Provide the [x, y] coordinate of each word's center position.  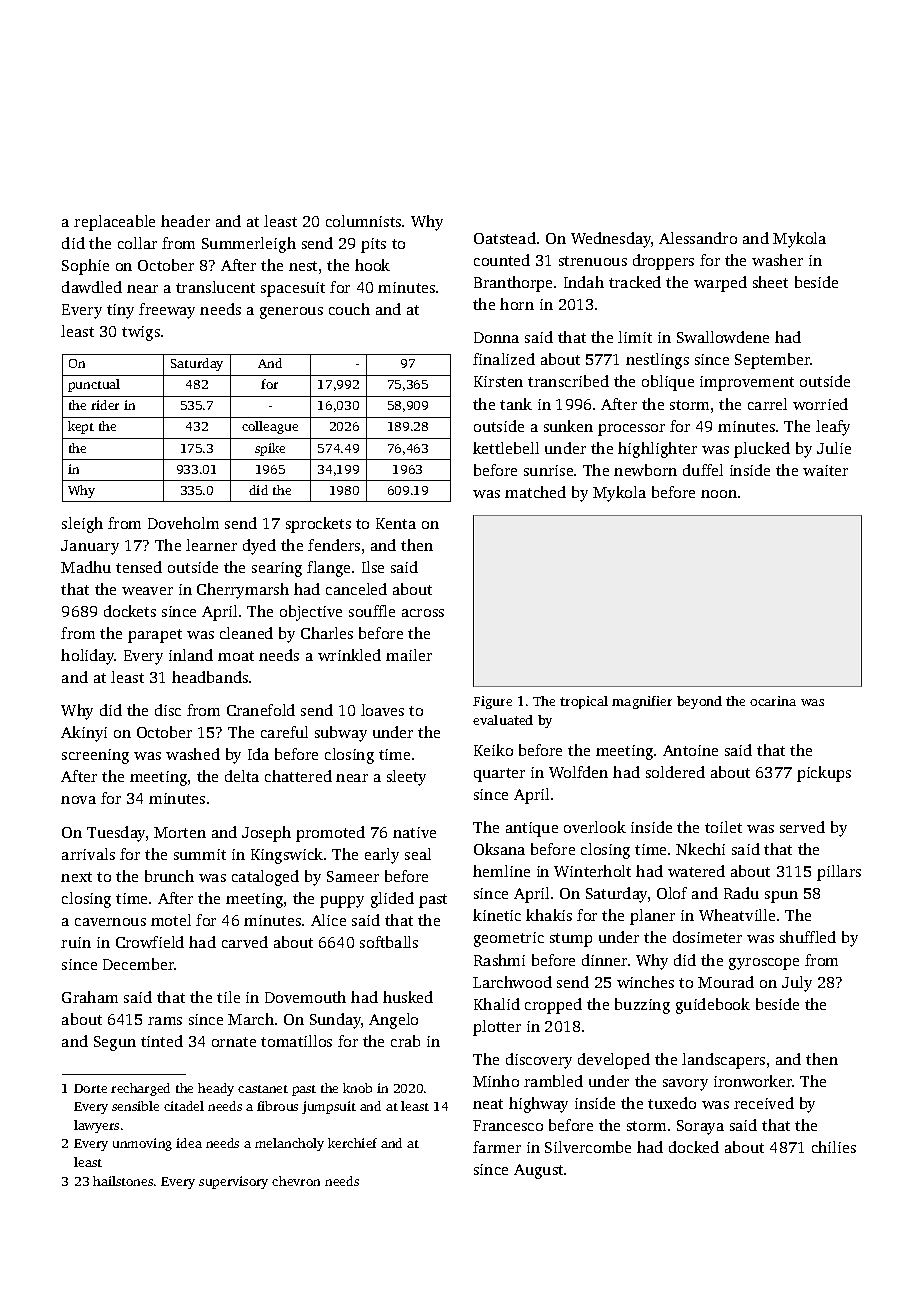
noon [719, 494]
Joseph [266, 834]
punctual [94, 385]
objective [311, 613]
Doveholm [183, 523]
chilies [834, 1147]
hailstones [123, 1181]
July [797, 984]
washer [777, 260]
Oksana [499, 849]
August [538, 1171]
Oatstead [505, 238]
